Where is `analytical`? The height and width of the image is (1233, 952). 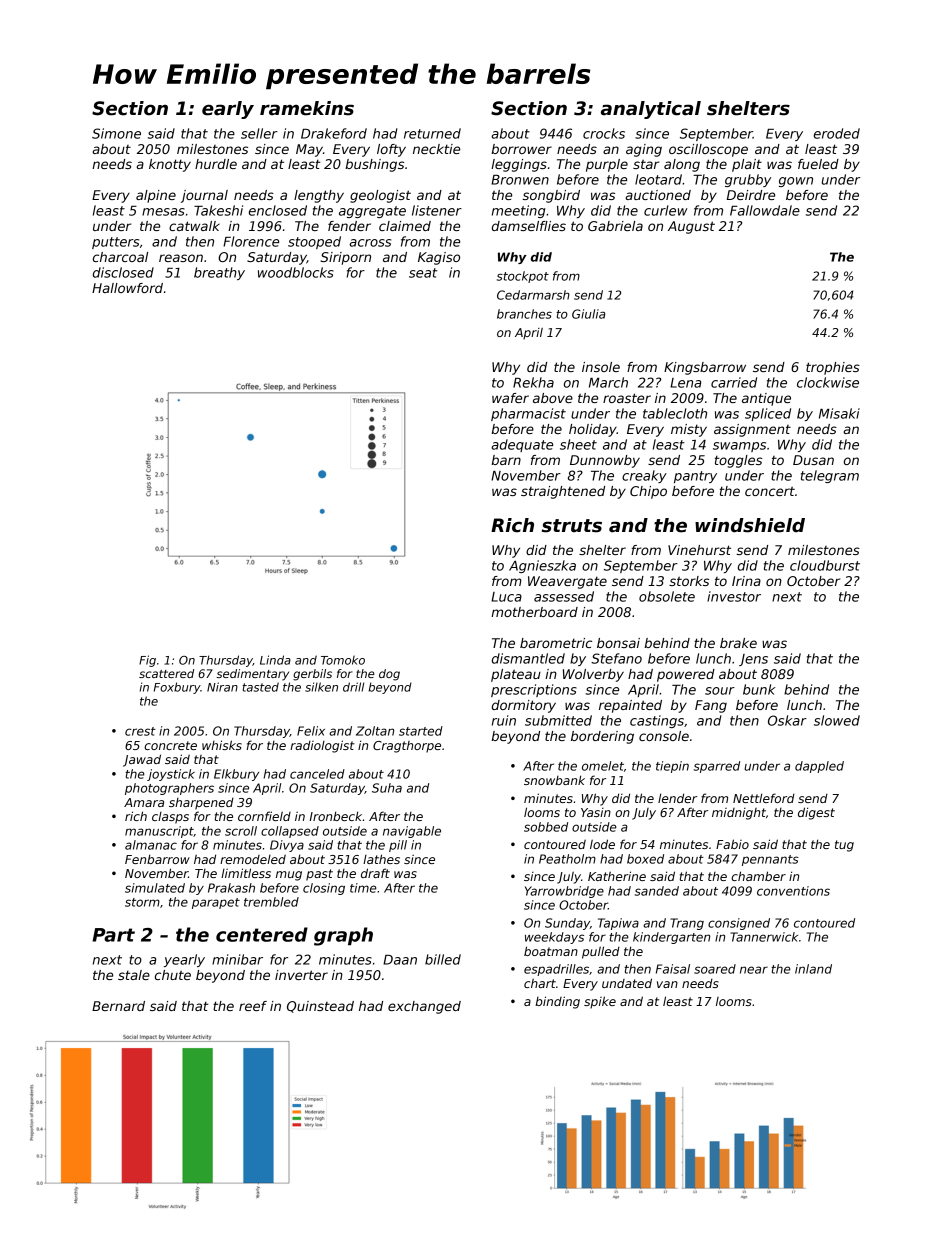 analytical is located at coordinates (651, 110).
